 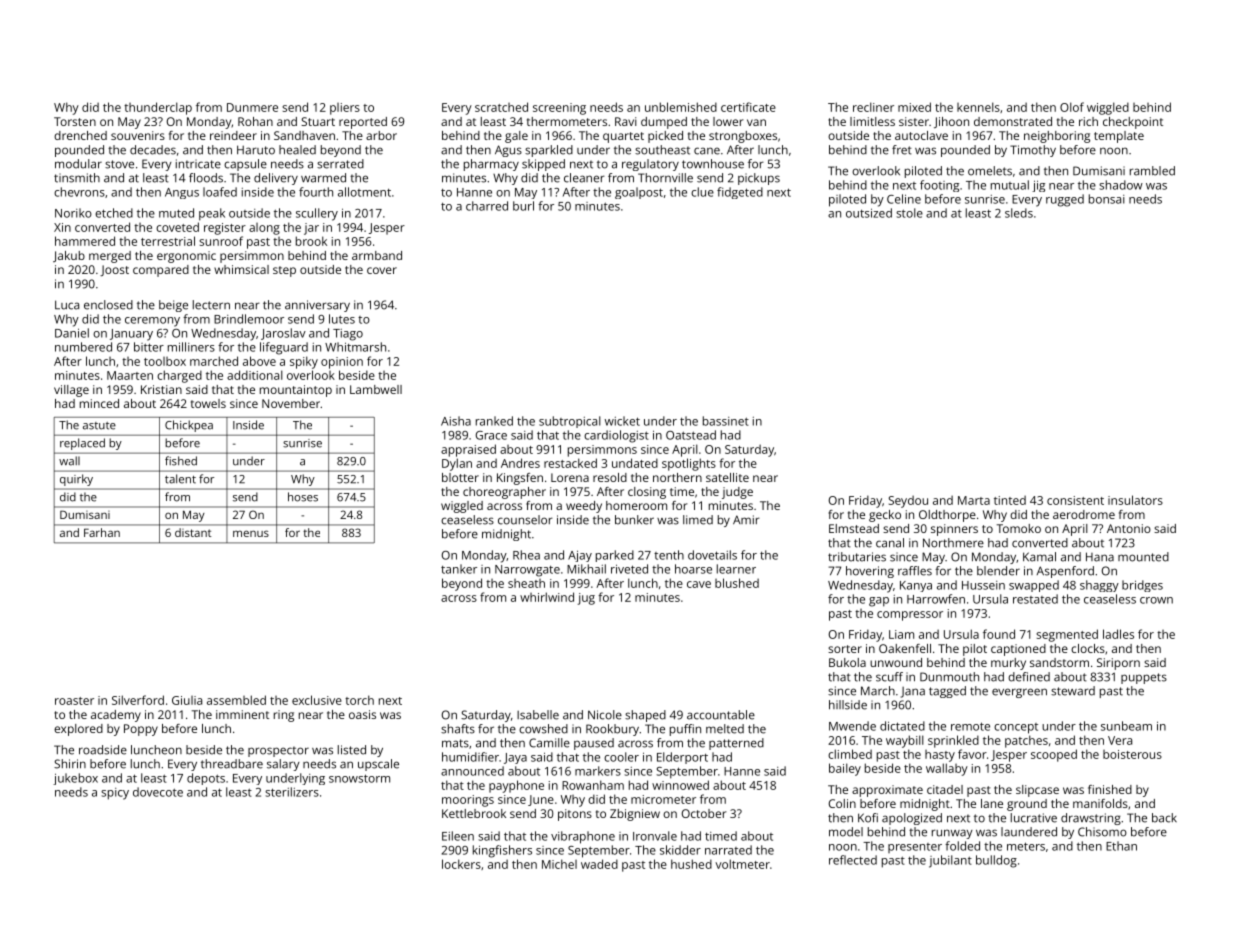 What do you see at coordinates (736, 744) in the screenshot?
I see `patterned` at bounding box center [736, 744].
